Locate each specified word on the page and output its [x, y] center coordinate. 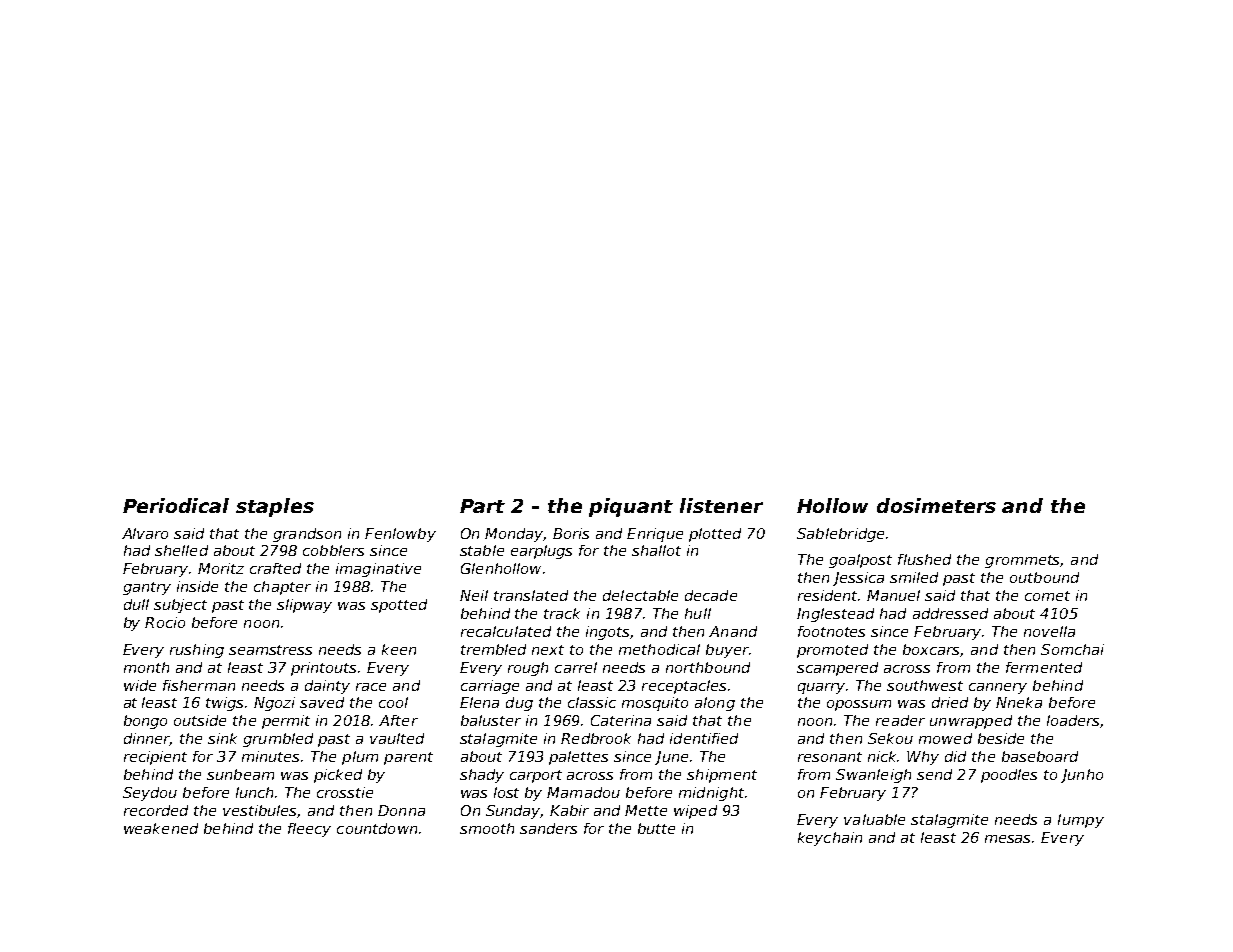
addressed [950, 613]
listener [721, 505]
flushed [924, 559]
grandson [307, 535]
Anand [733, 631]
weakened [161, 828]
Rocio [165, 622]
